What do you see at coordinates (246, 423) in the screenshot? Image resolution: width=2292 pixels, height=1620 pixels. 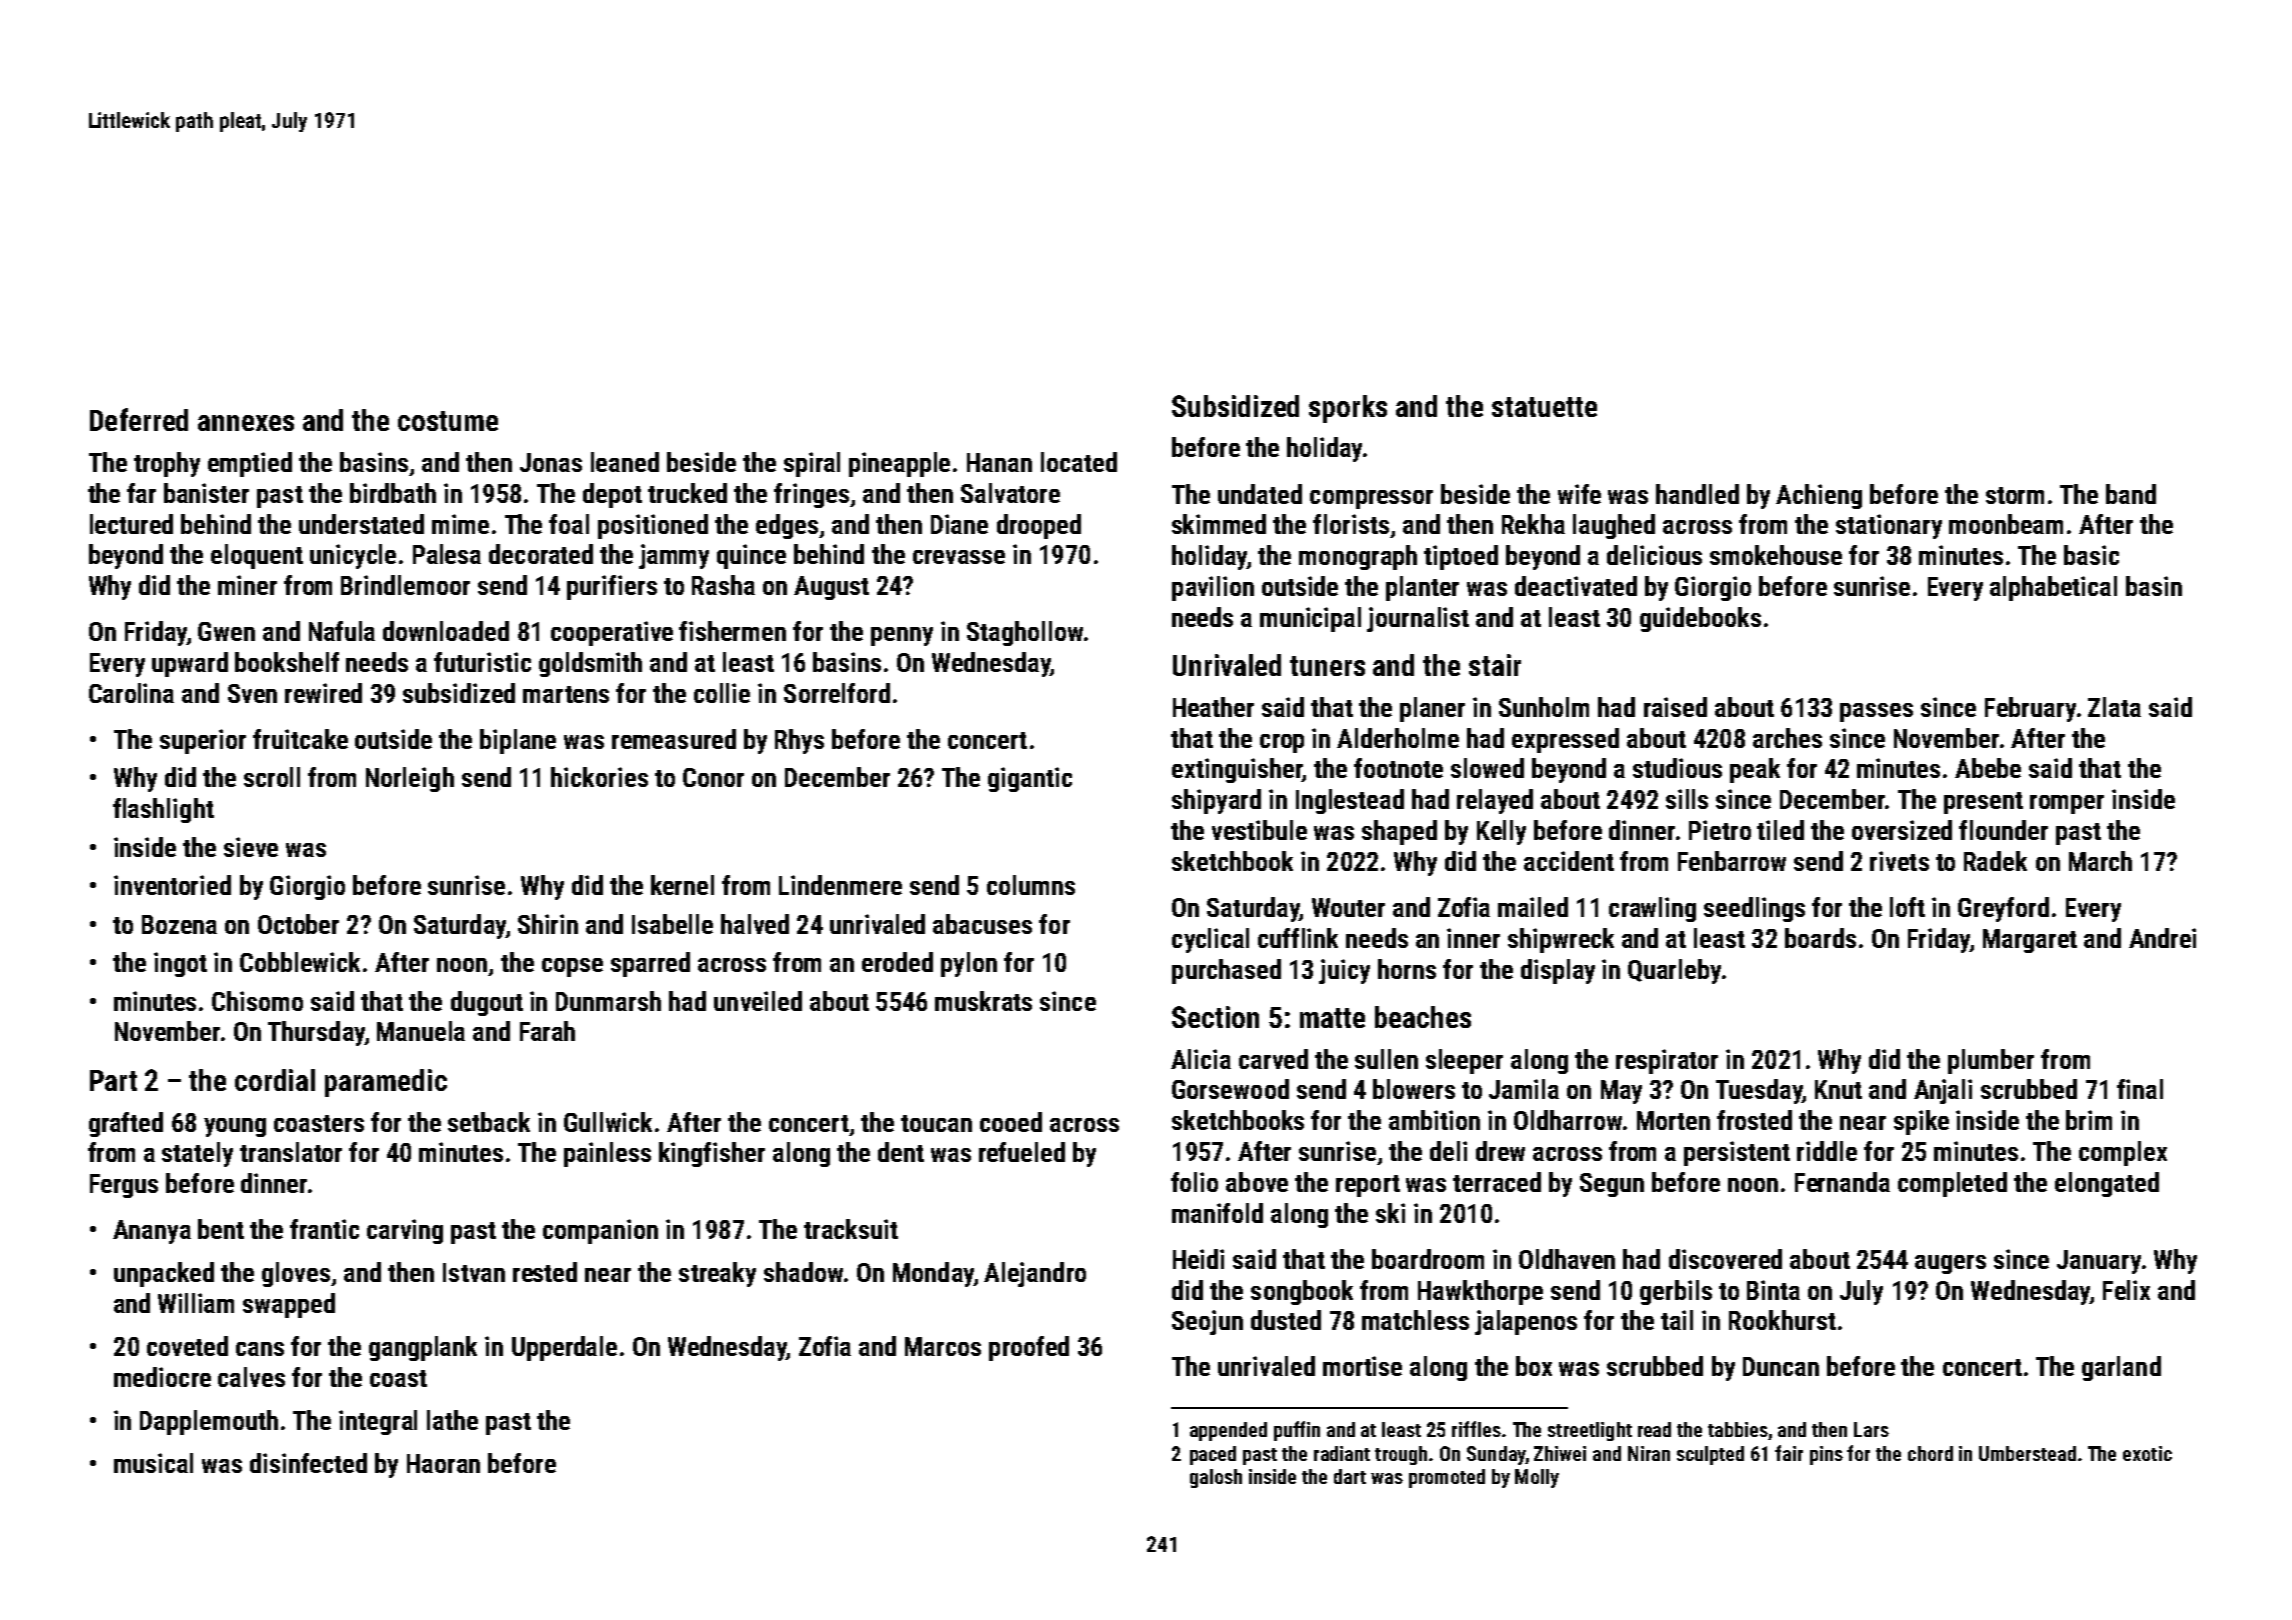 I see `annexes` at bounding box center [246, 423].
